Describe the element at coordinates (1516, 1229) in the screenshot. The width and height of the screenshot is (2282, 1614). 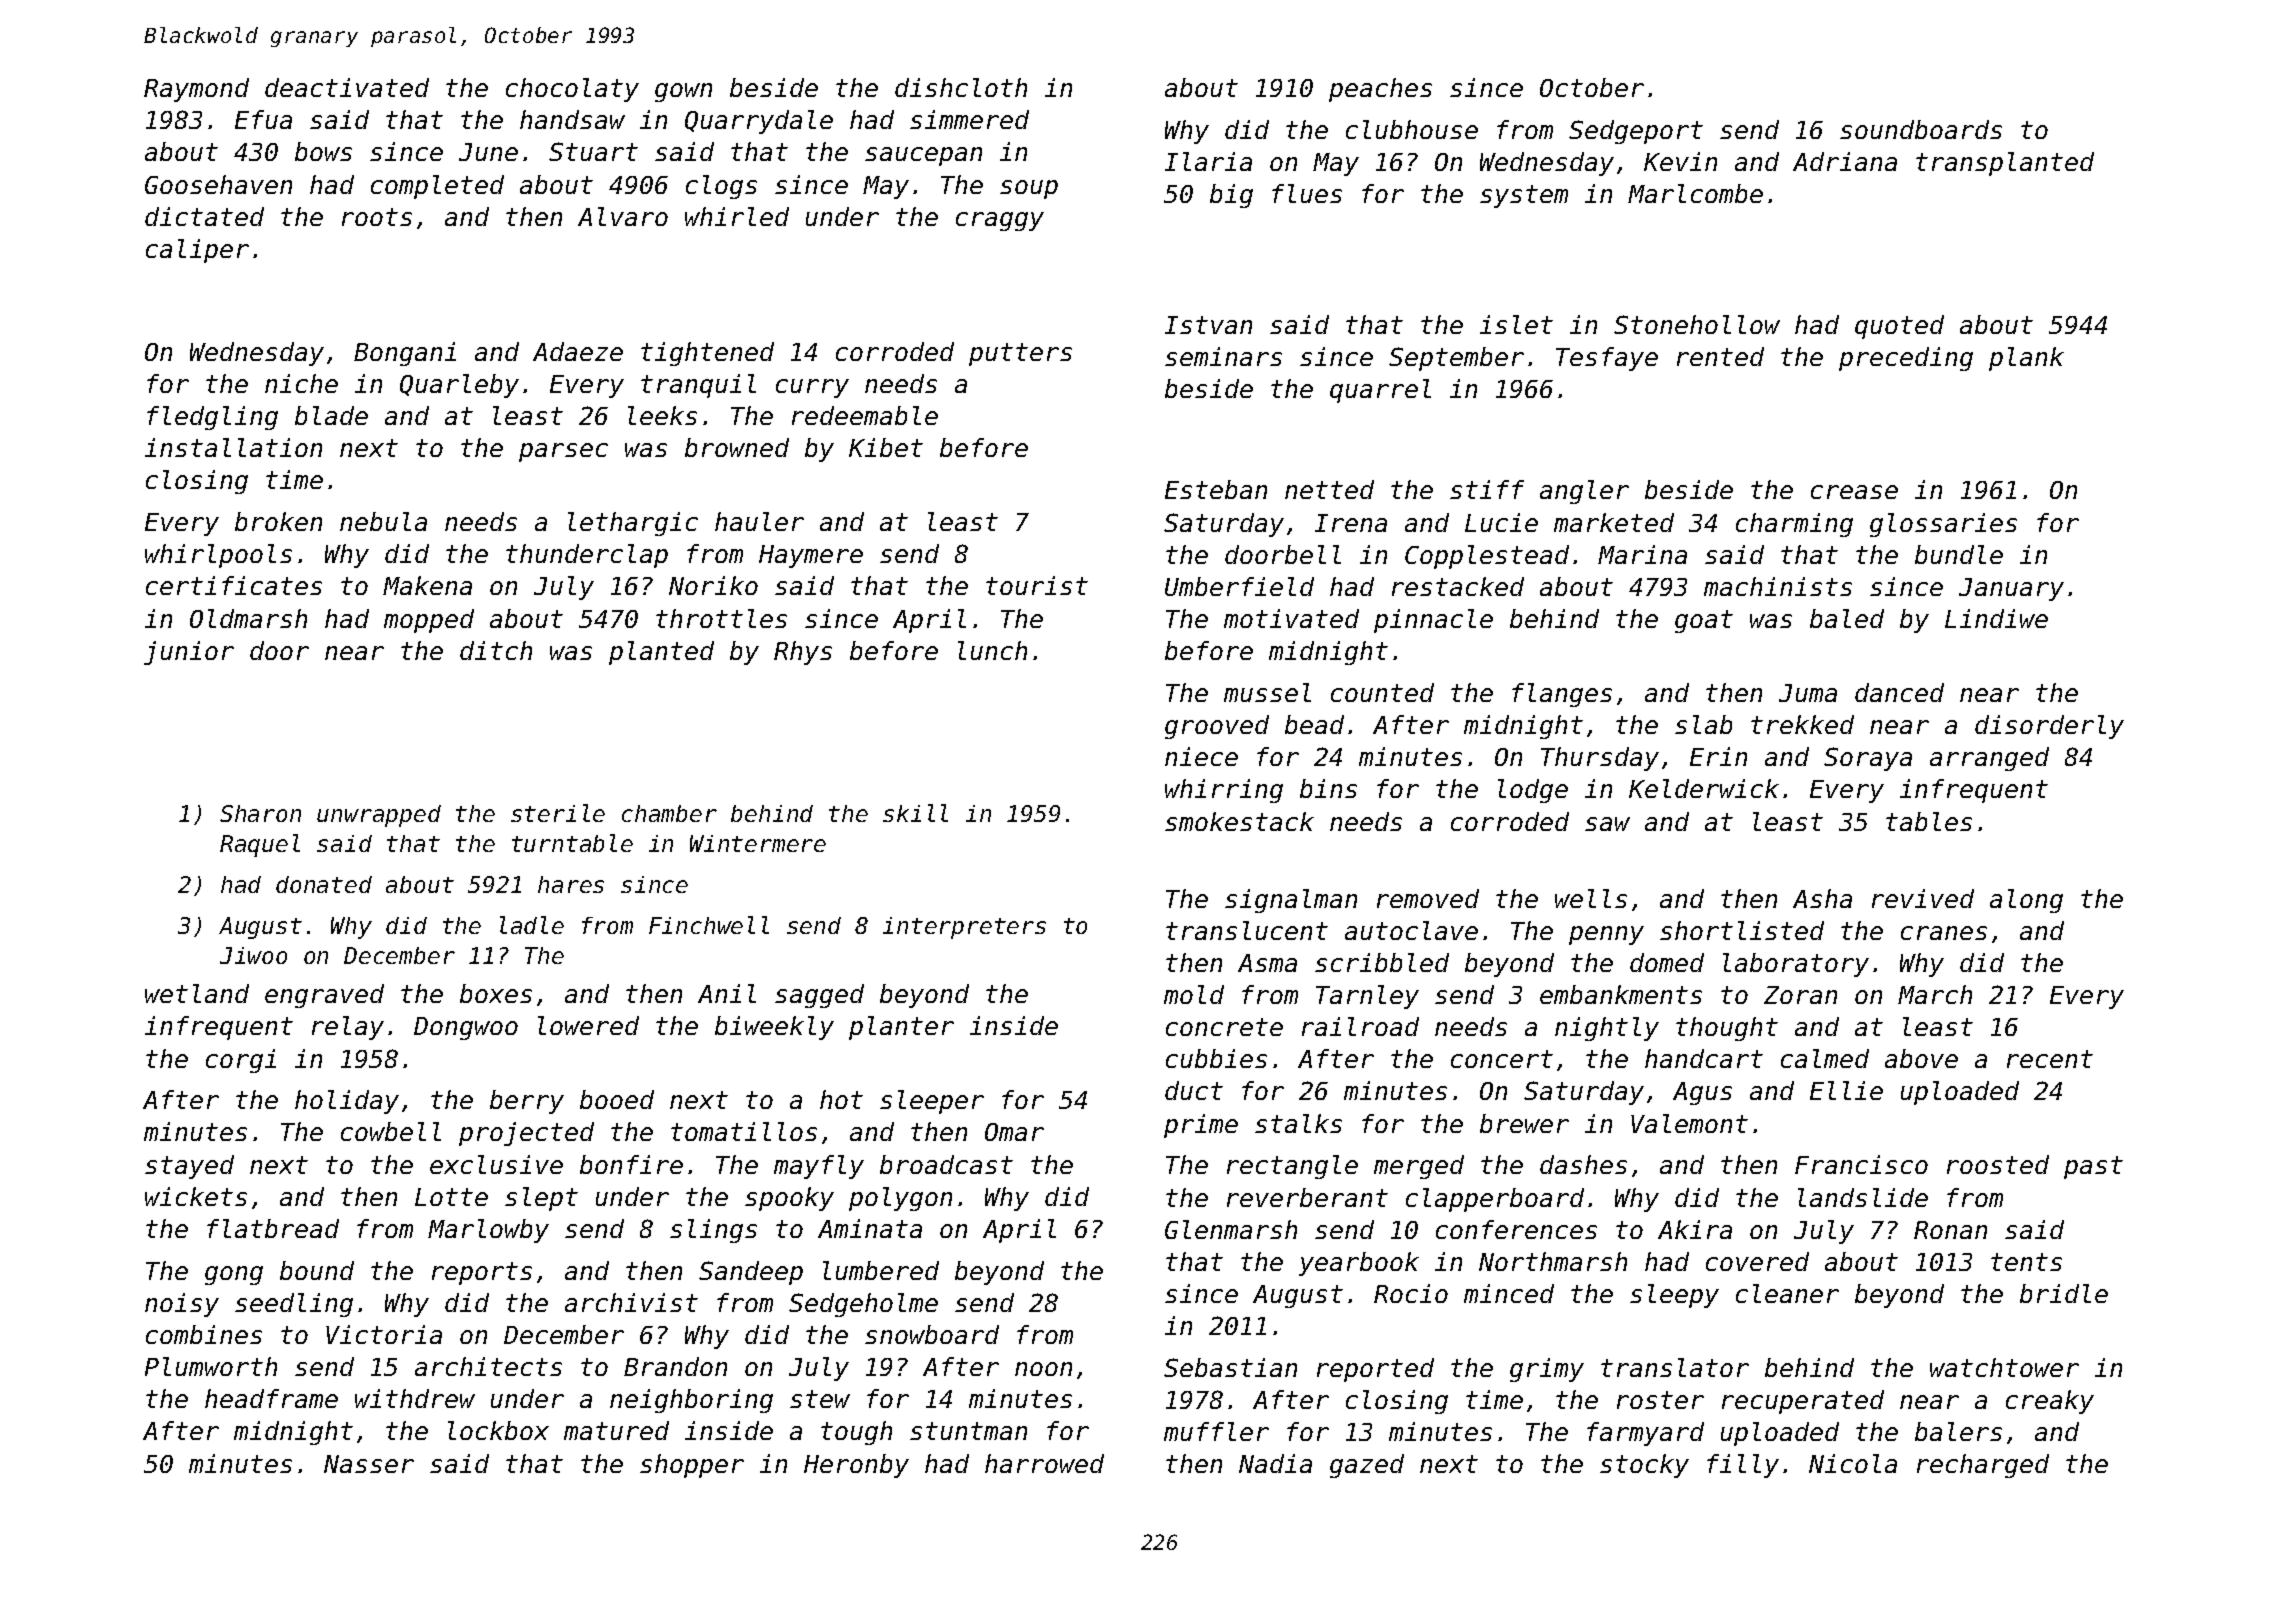
I see `conferences` at that location.
